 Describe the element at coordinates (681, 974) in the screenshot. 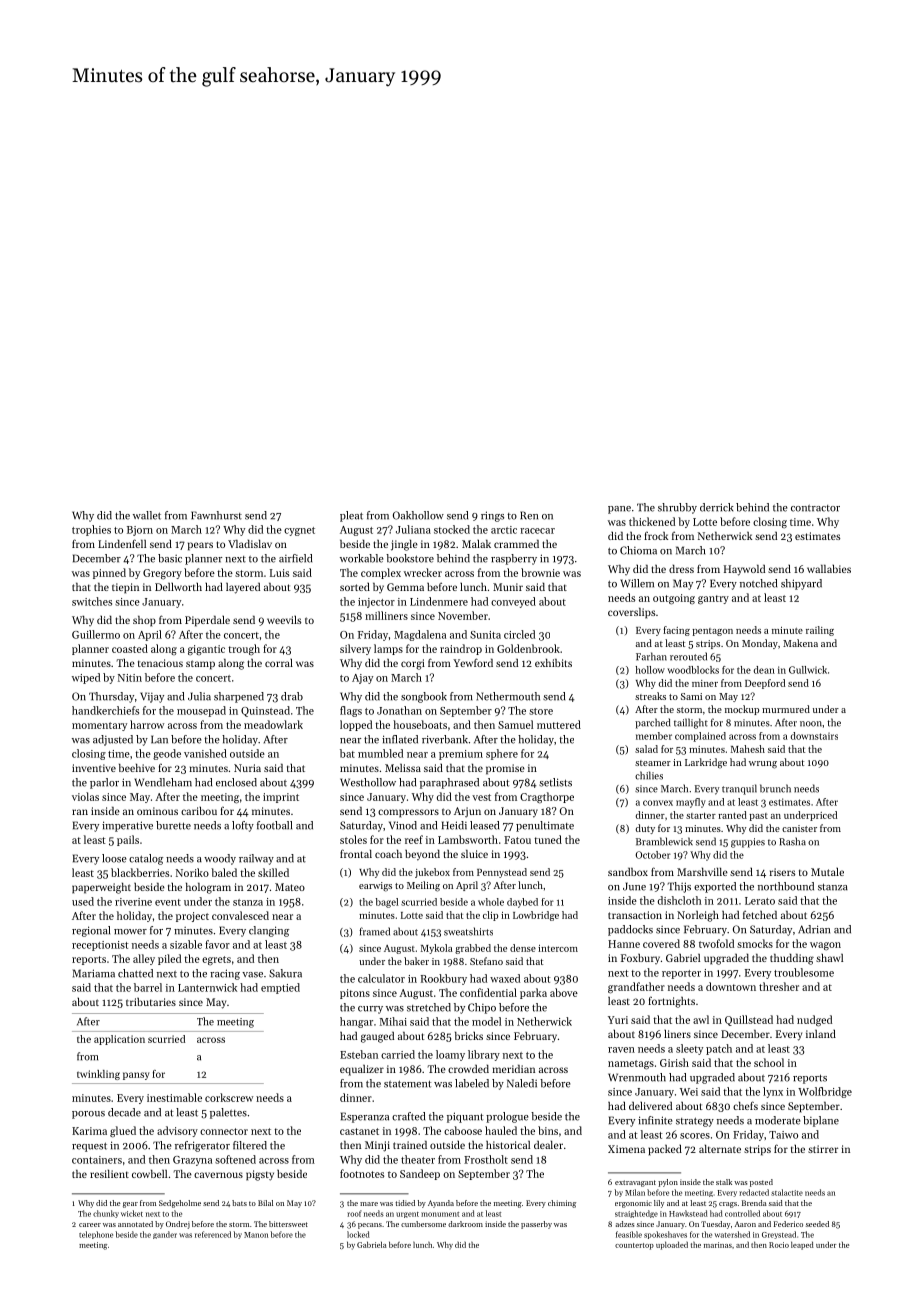

I see `reporter` at that location.
